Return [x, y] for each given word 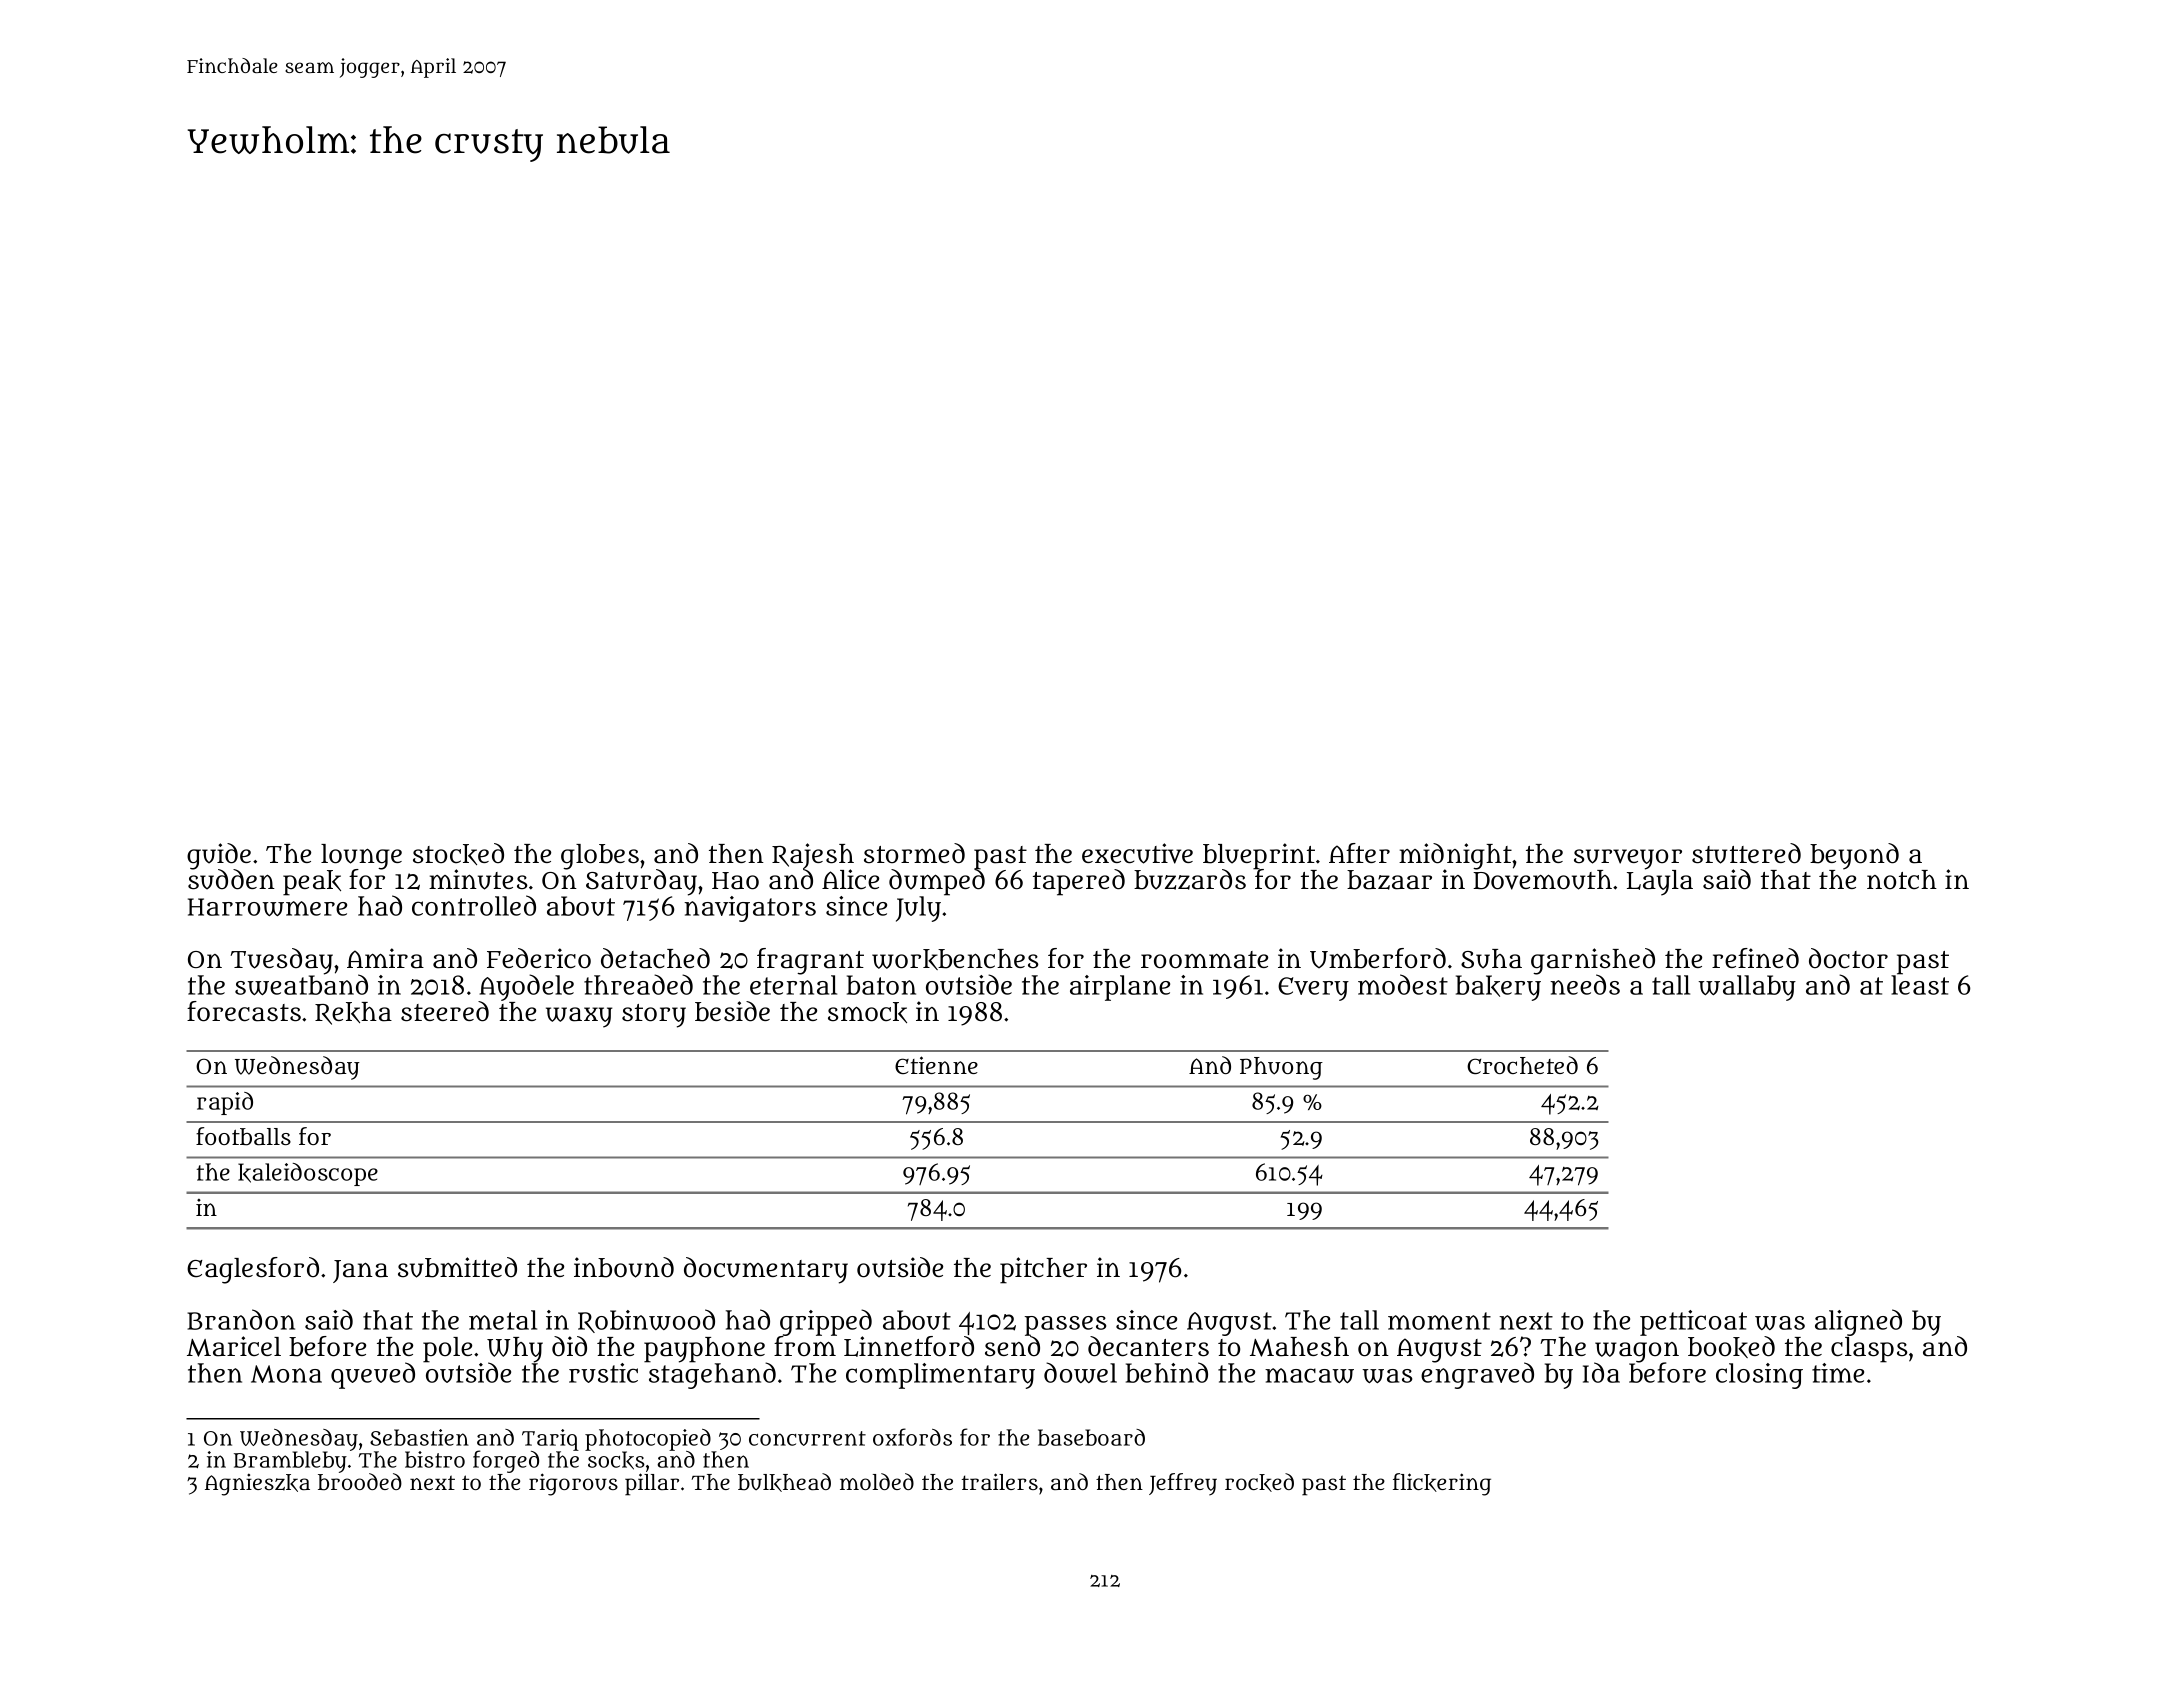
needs [1585, 984]
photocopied [648, 1440]
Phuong [1281, 1068]
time [1838, 1373]
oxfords [912, 1437]
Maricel [234, 1346]
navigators [750, 909]
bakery [1498, 988]
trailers [1000, 1481]
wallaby [1747, 988]
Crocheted [1522, 1065]
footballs [243, 1136]
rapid [225, 1103]
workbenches [955, 959]
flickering [1442, 1484]
